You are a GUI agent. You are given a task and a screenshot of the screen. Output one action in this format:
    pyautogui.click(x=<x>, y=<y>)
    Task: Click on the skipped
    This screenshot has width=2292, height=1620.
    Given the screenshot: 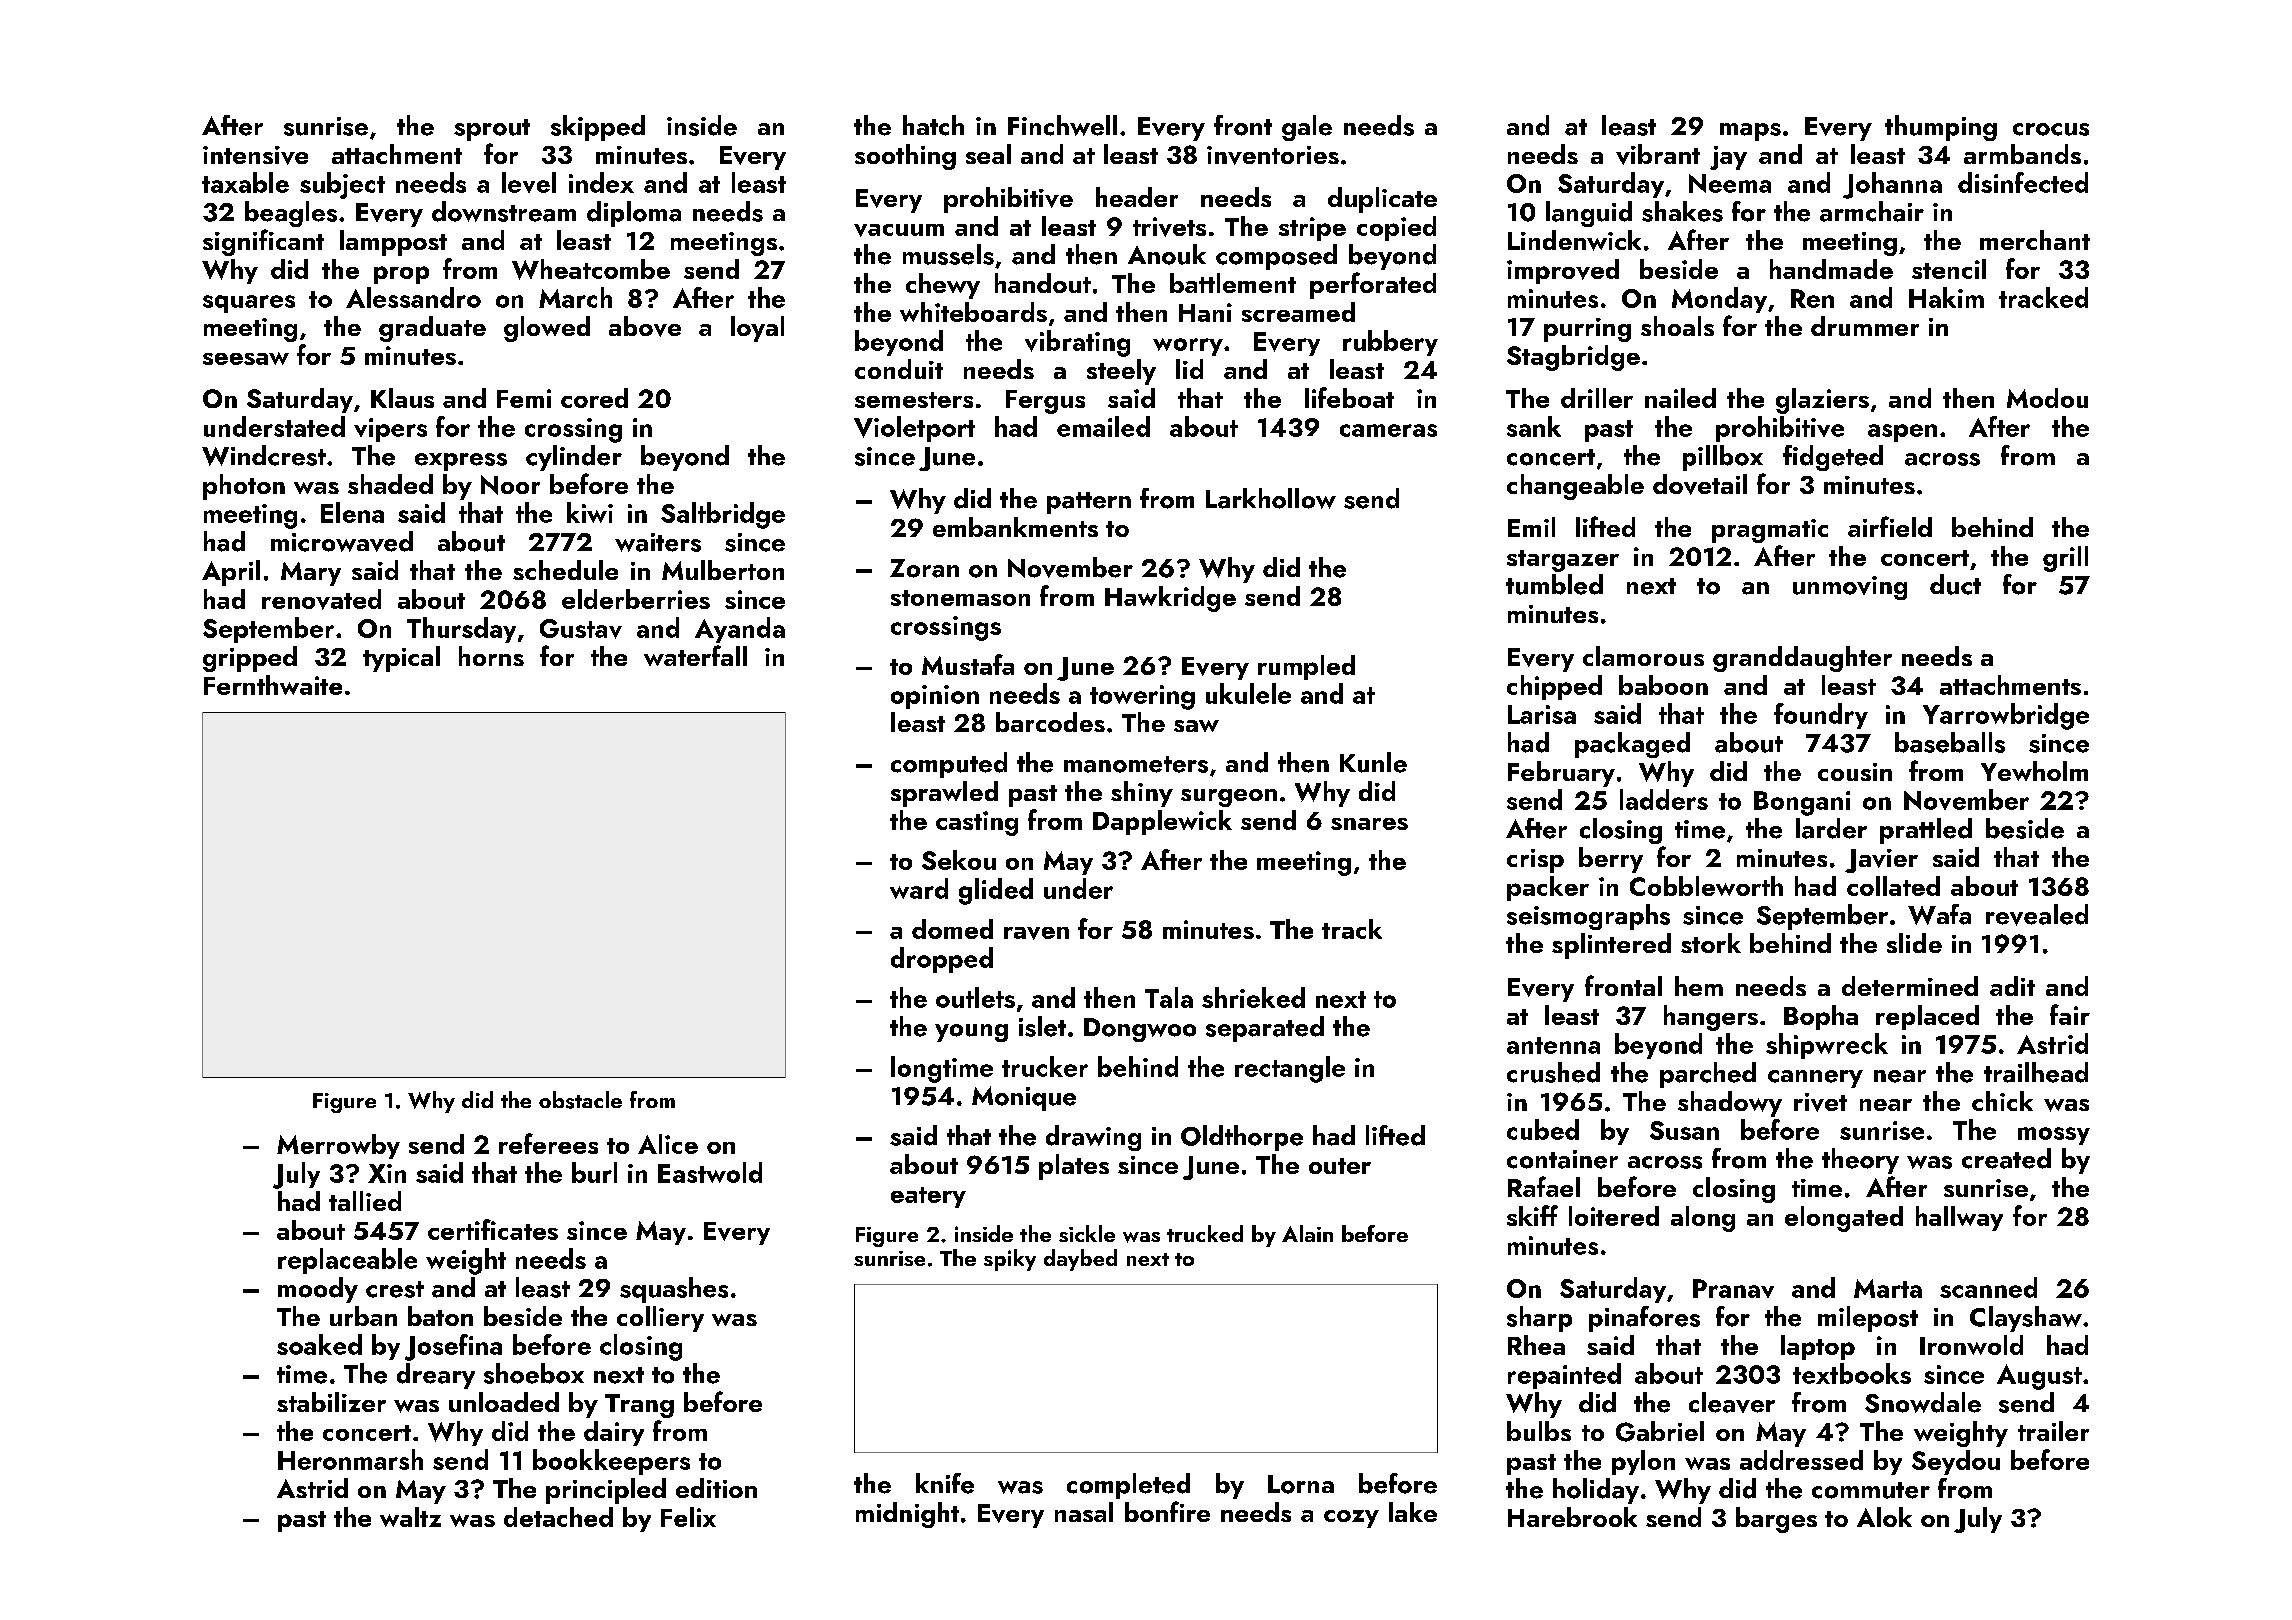 What is the action you would take?
    pyautogui.click(x=598, y=128)
